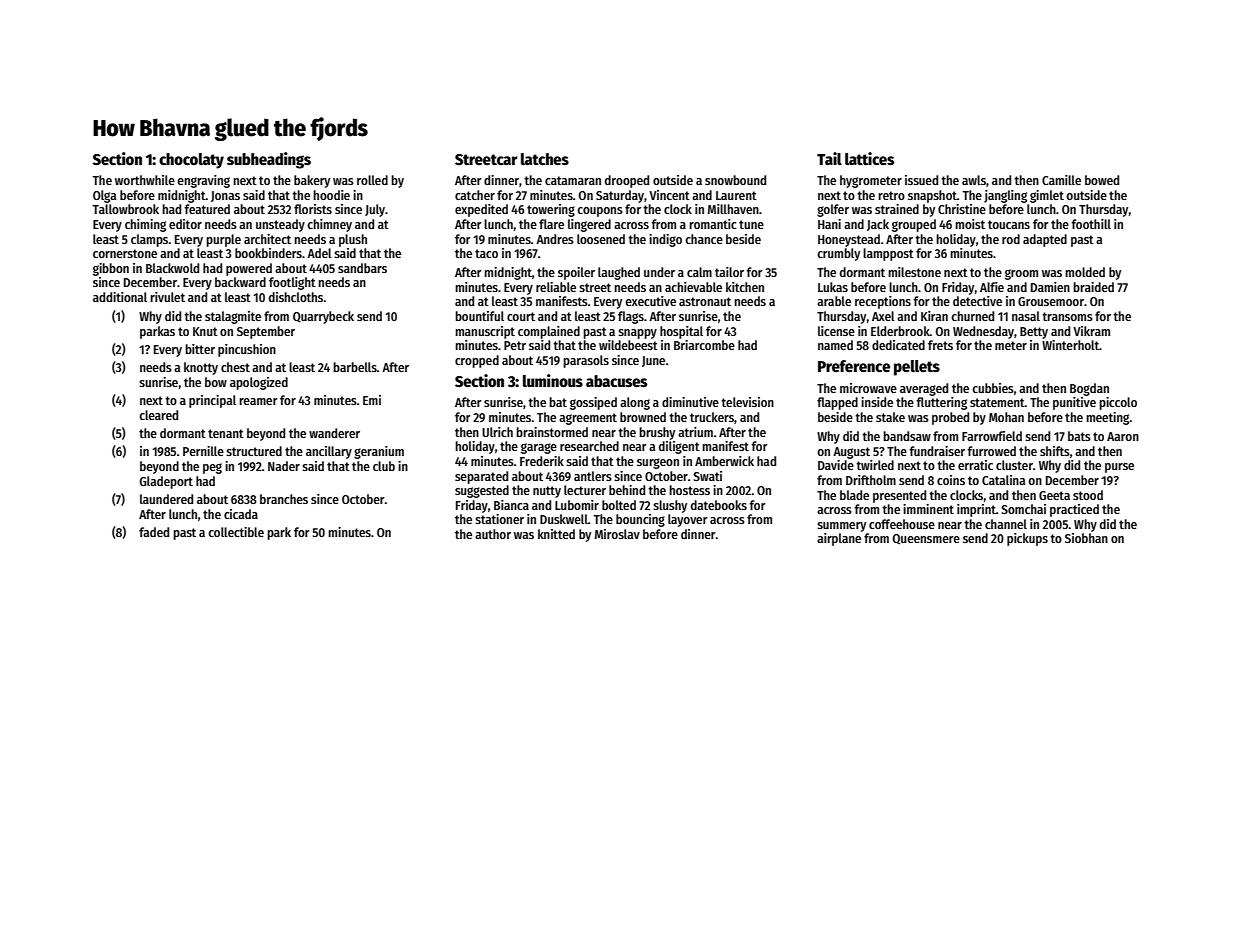 The height and width of the image is (952, 1233). What do you see at coordinates (205, 331) in the image?
I see `Knut` at bounding box center [205, 331].
